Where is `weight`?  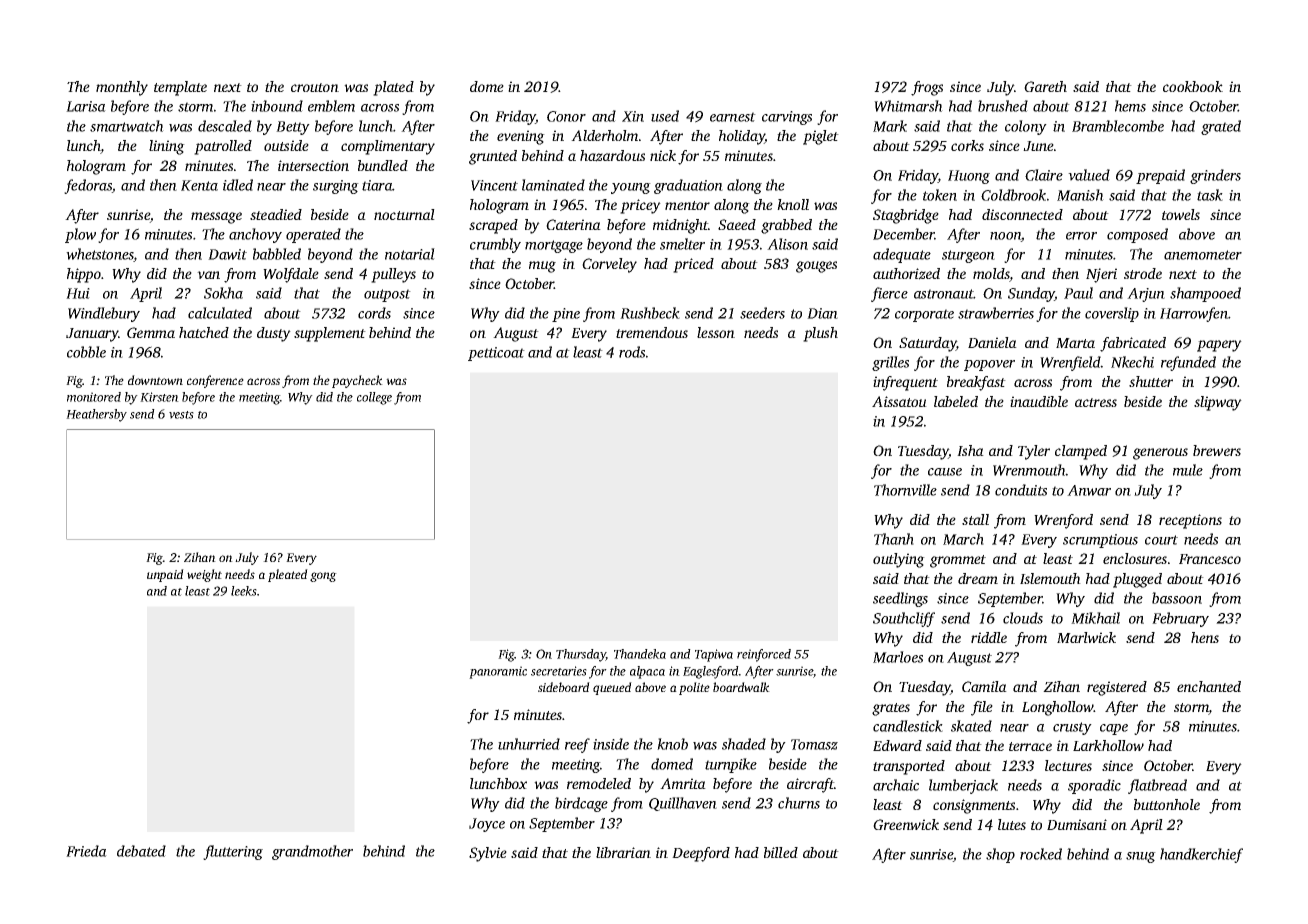
weight is located at coordinates (204, 575).
